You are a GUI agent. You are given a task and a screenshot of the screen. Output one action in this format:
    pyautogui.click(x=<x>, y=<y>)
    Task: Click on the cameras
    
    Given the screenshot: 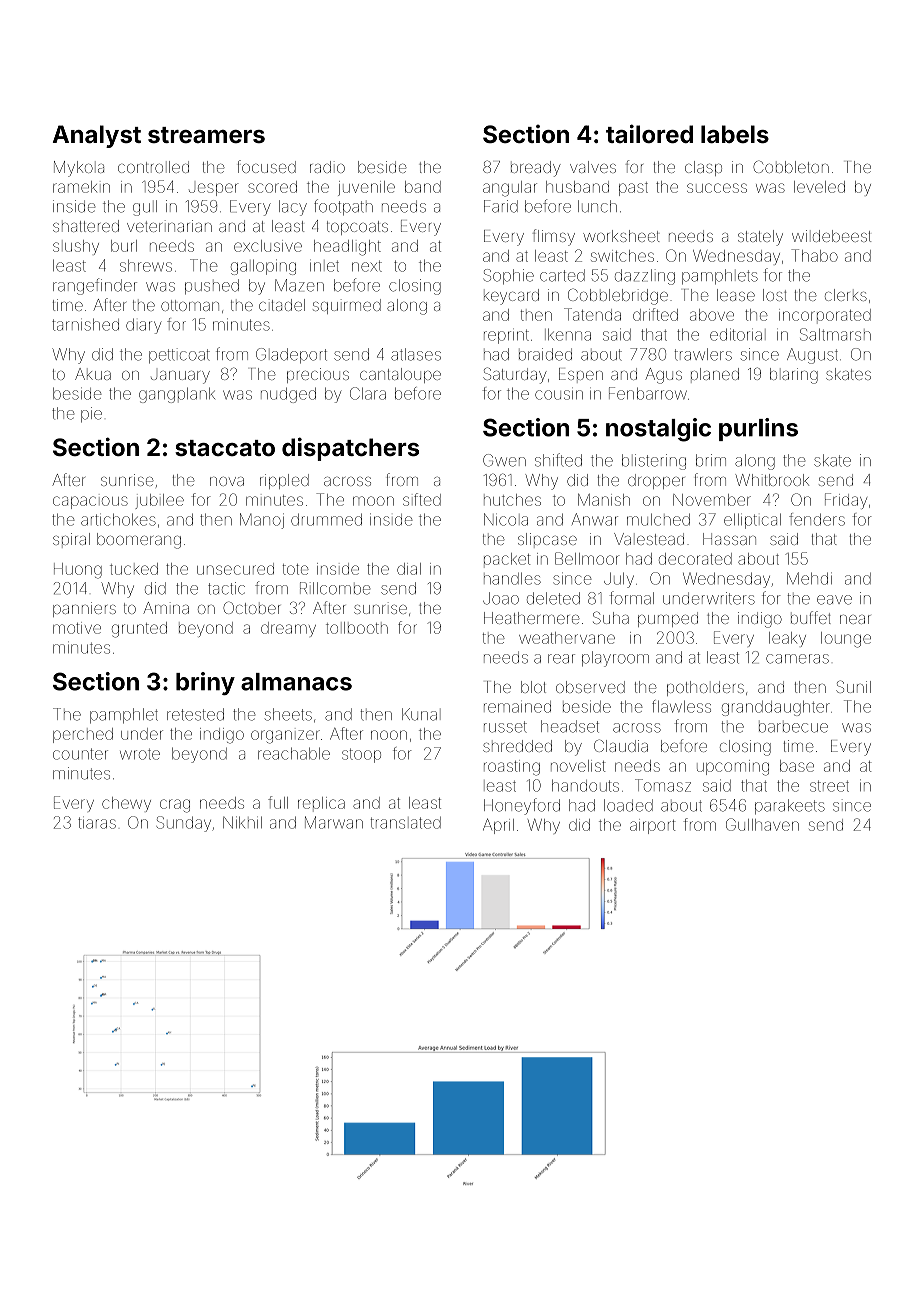 What is the action you would take?
    pyautogui.click(x=797, y=659)
